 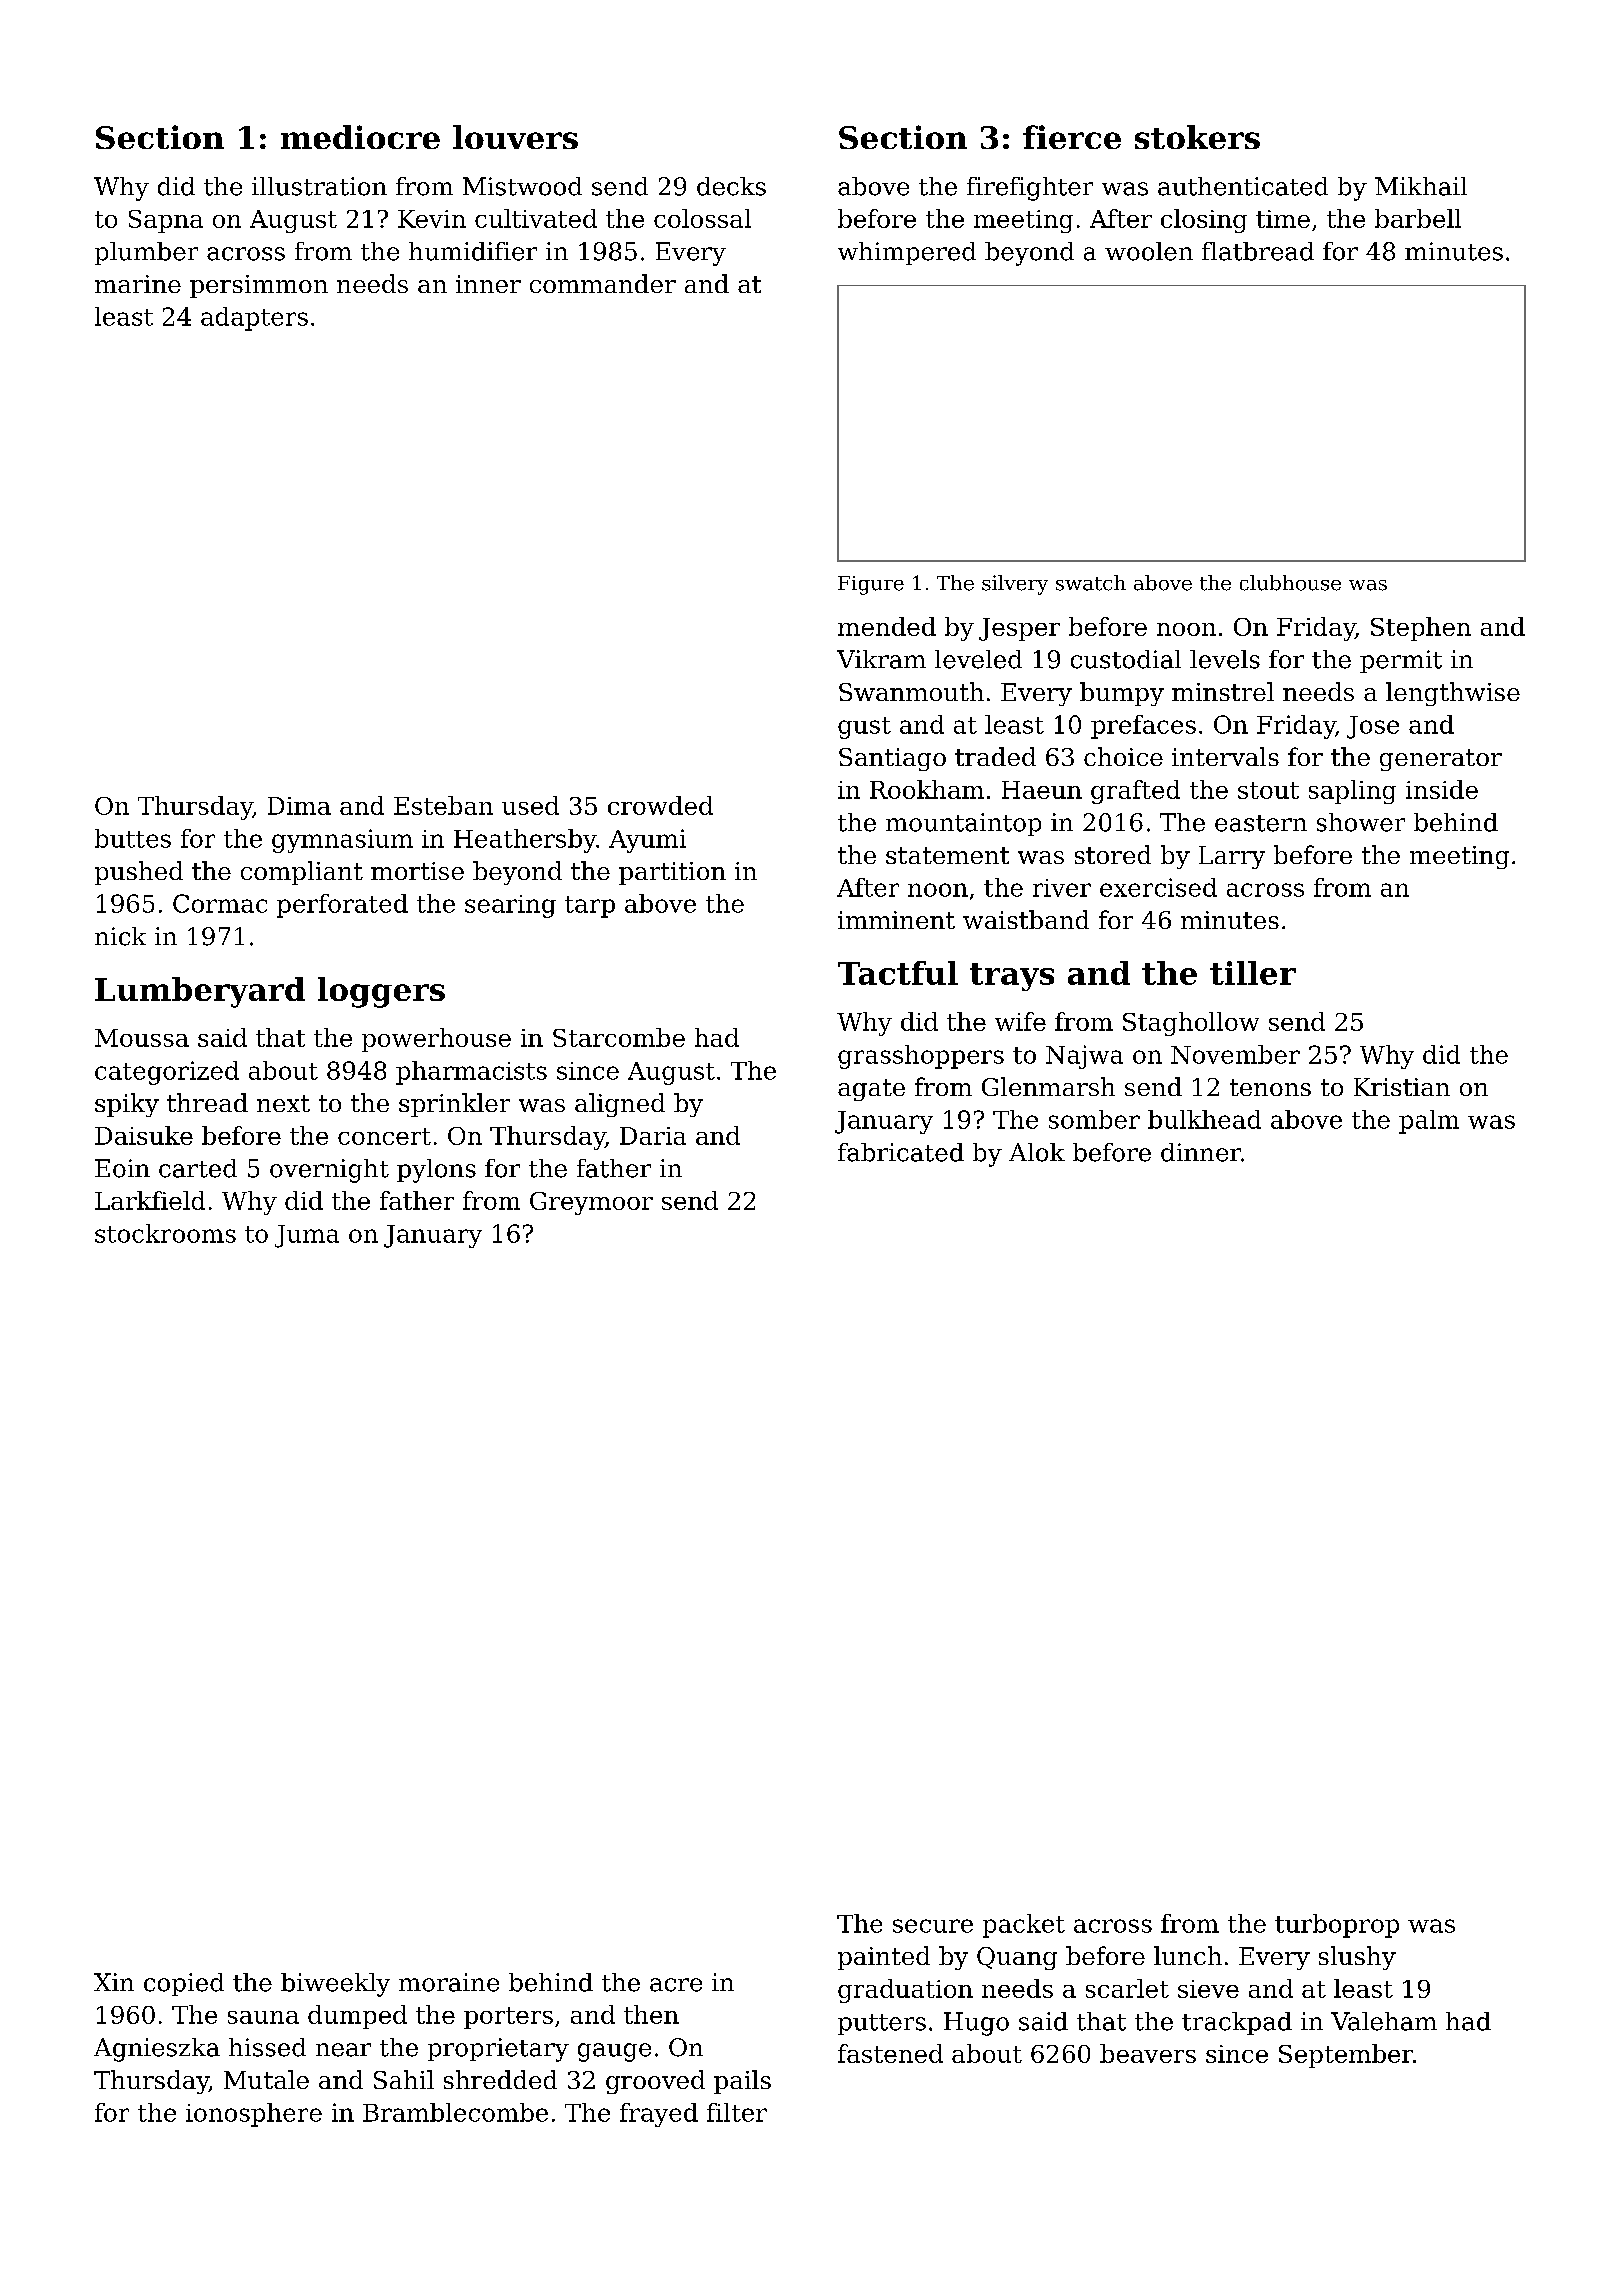 What do you see at coordinates (1290, 583) in the document?
I see `clubhouse` at bounding box center [1290, 583].
